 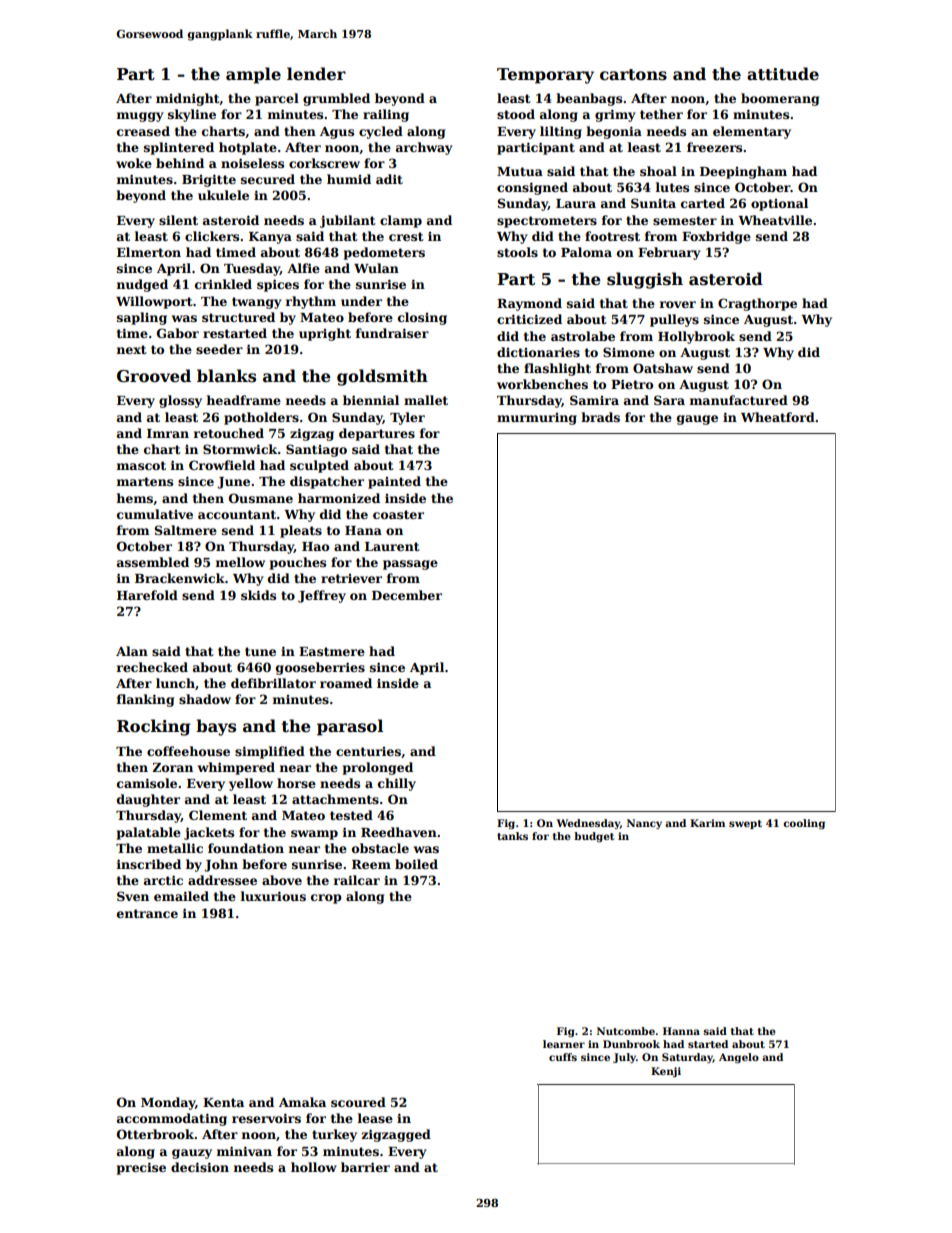 I want to click on precise, so click(x=141, y=1168).
